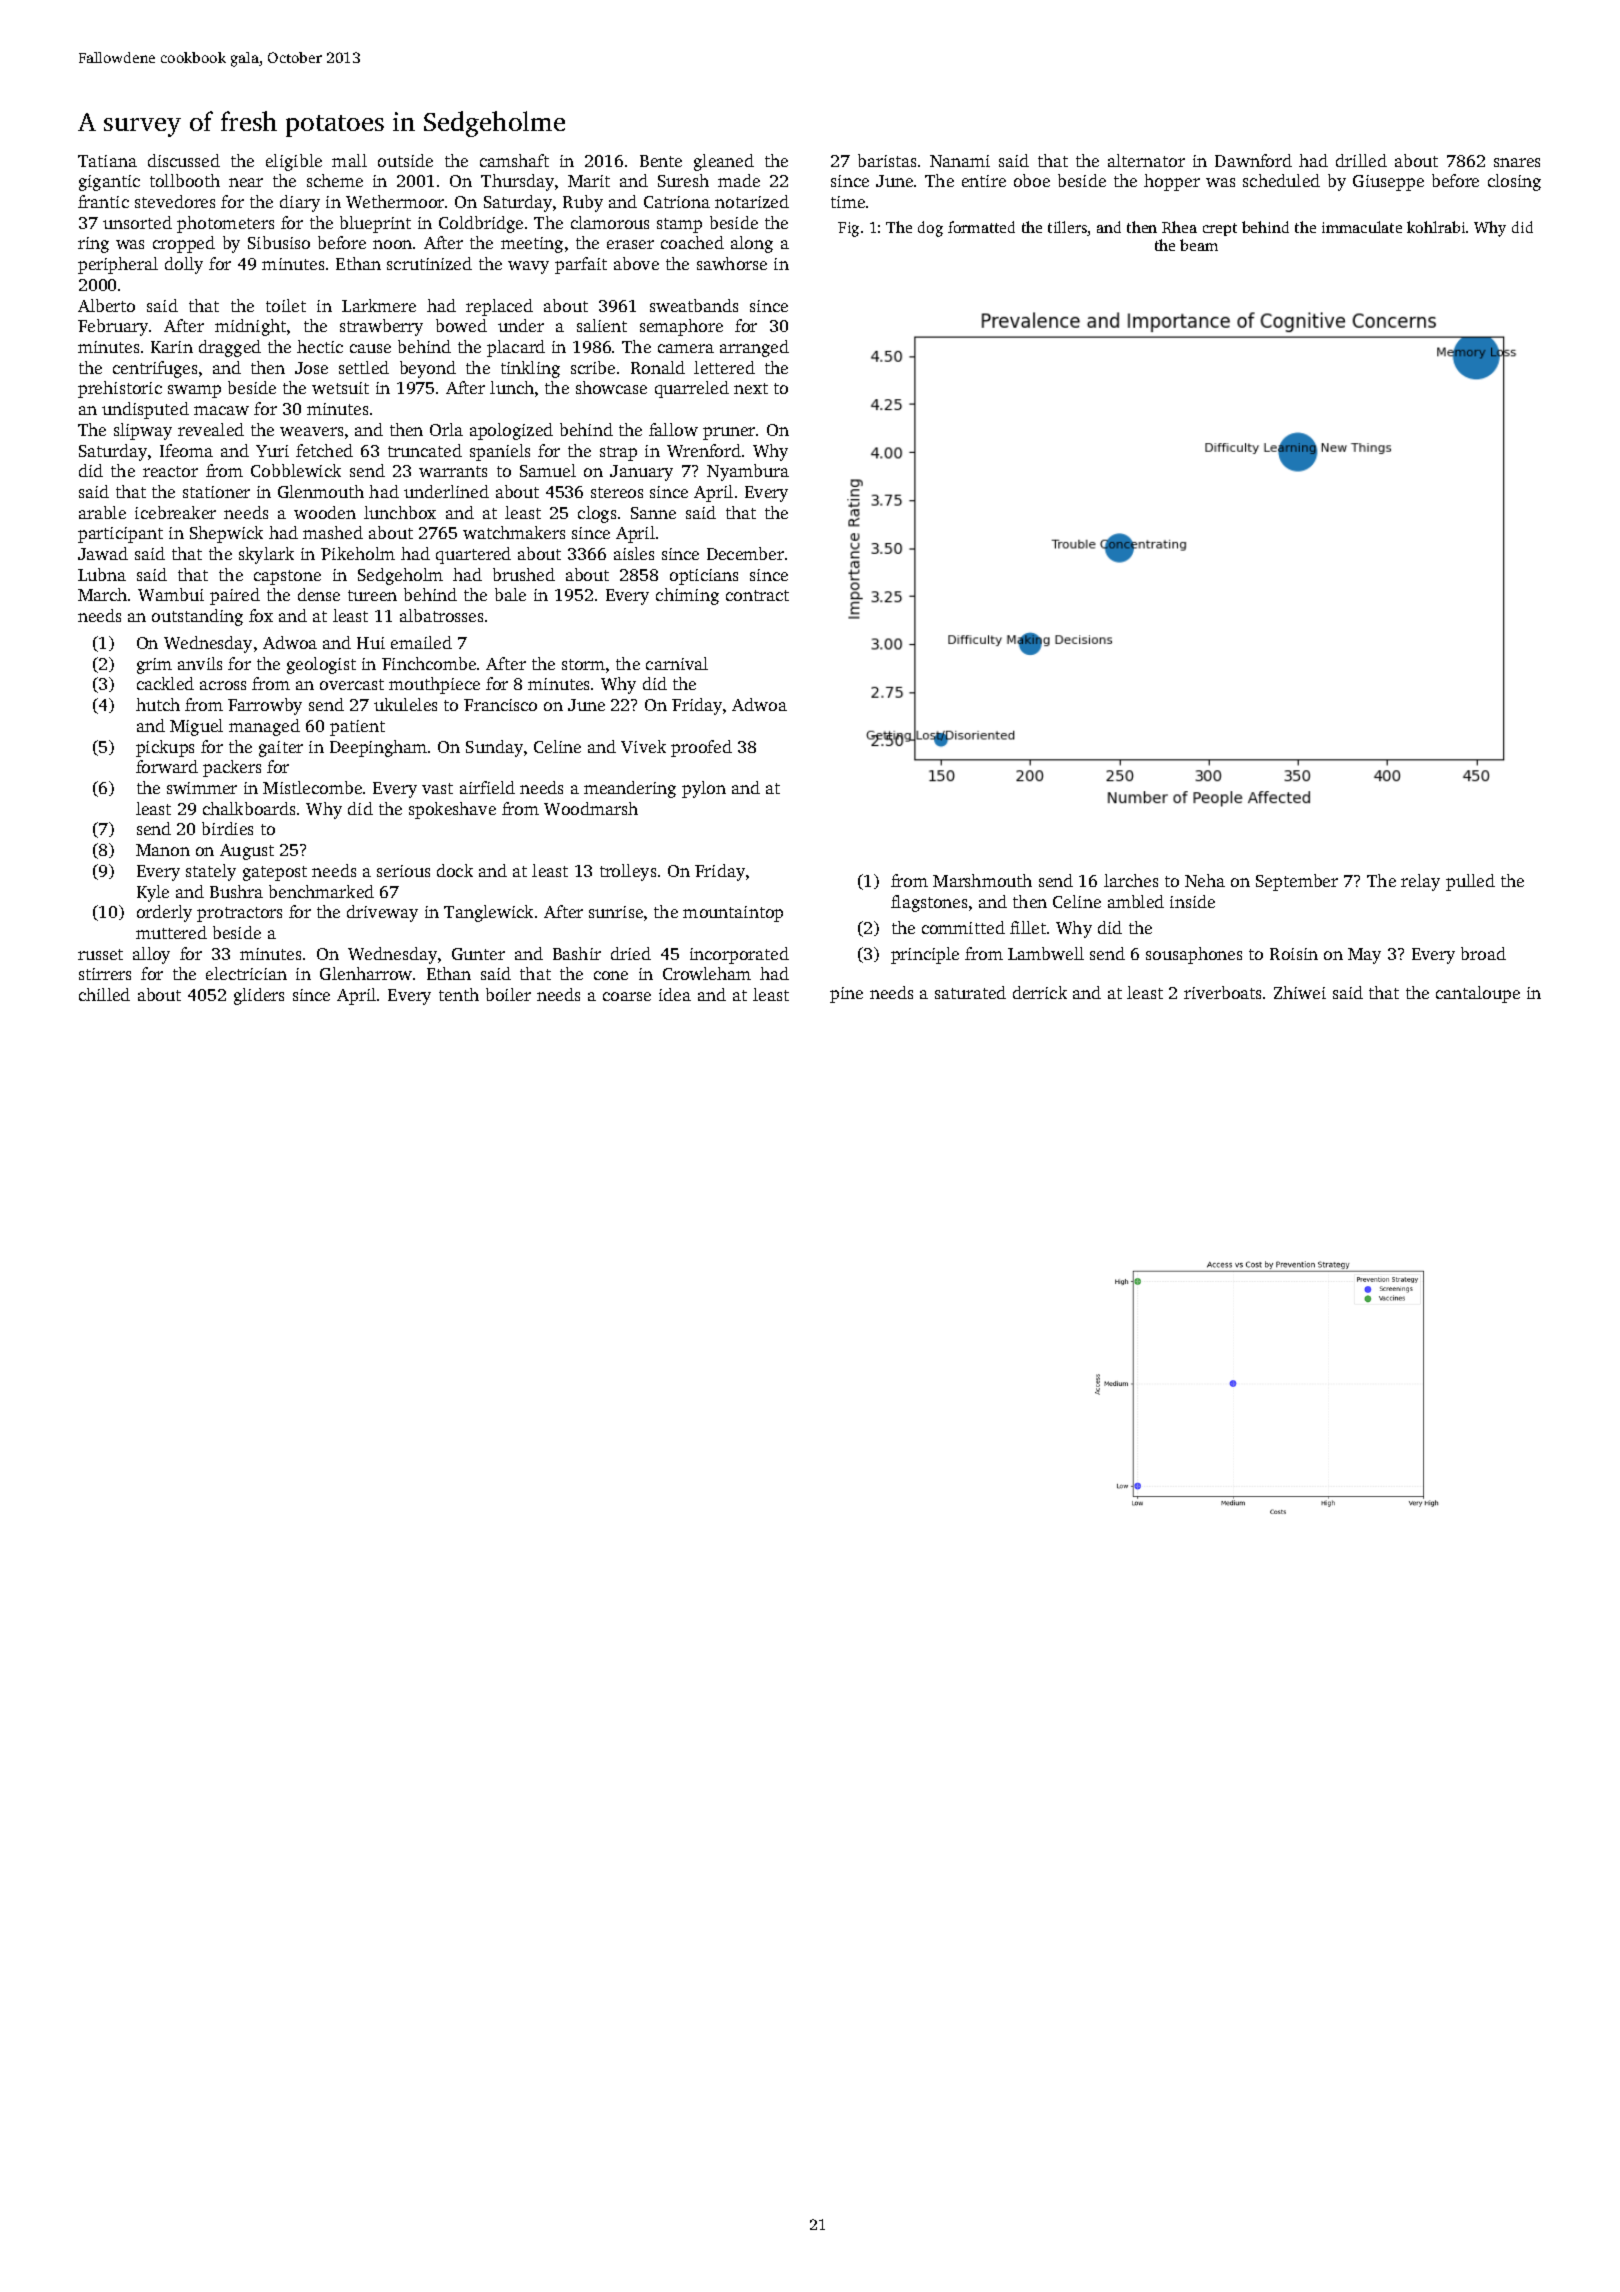 The image size is (1620, 2292). Describe the element at coordinates (591, 808) in the screenshot. I see `Woodmarsh` at that location.
